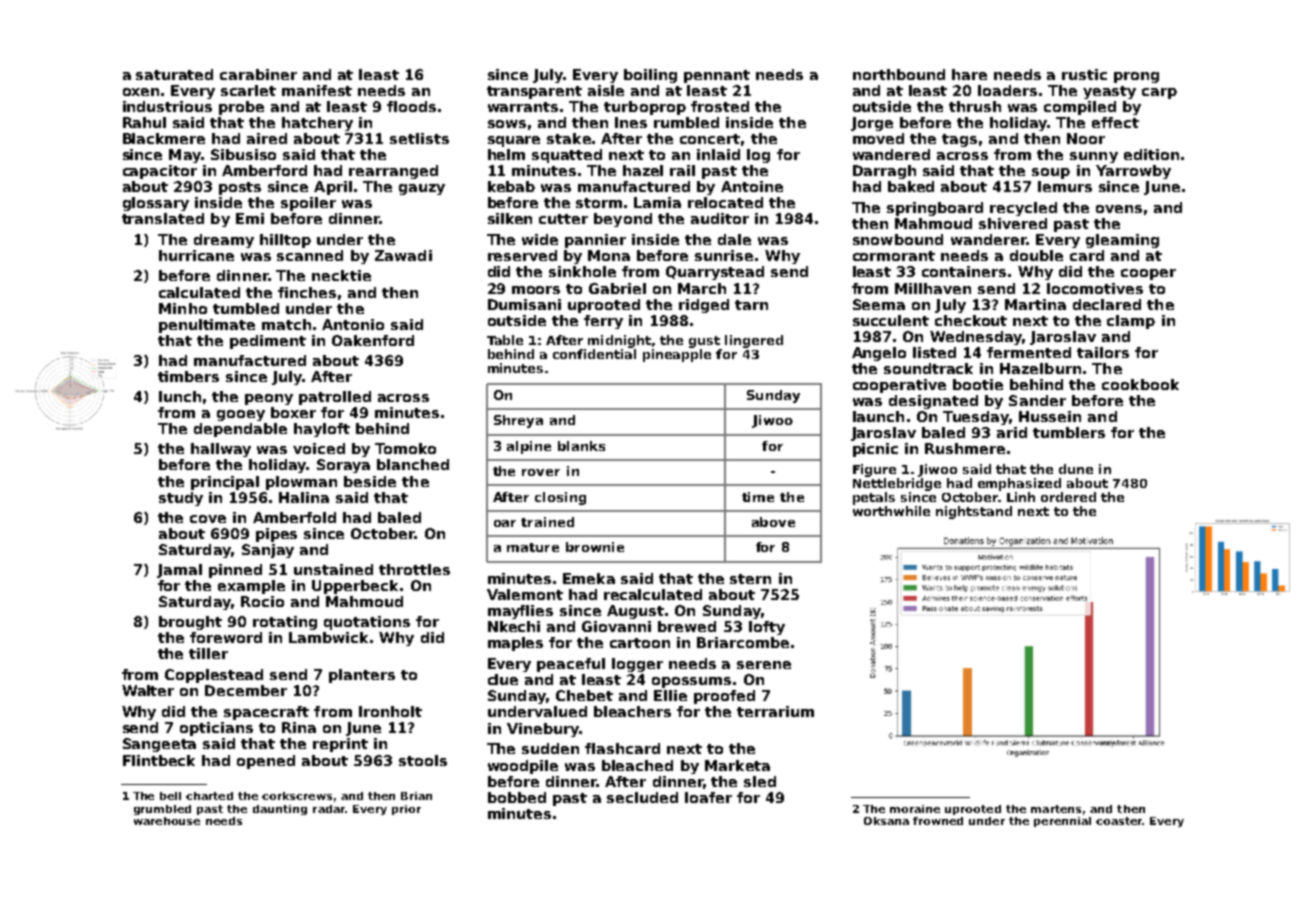  I want to click on oxen, so click(141, 92).
